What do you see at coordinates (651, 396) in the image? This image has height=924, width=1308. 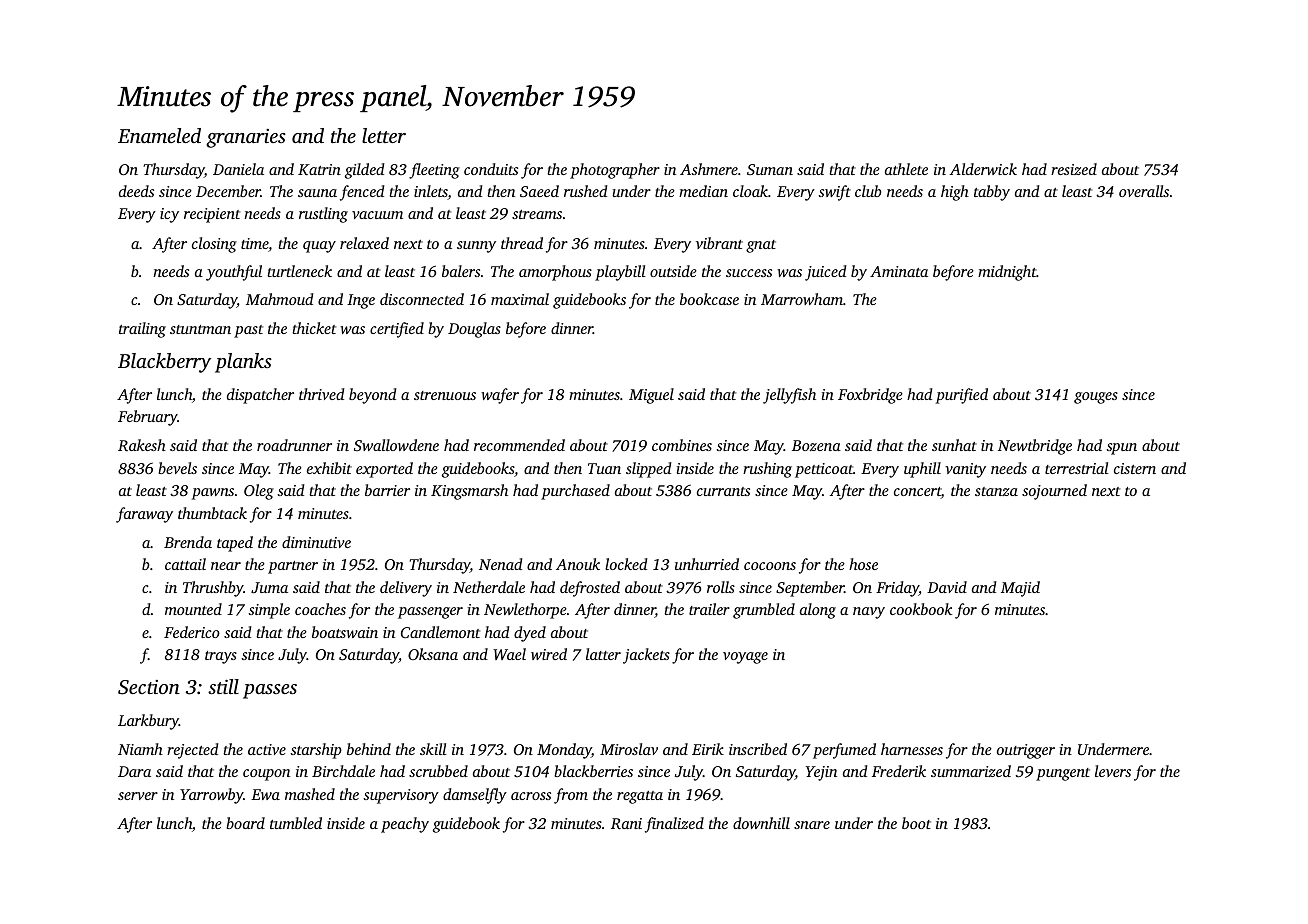 I see `Miguel` at bounding box center [651, 396].
